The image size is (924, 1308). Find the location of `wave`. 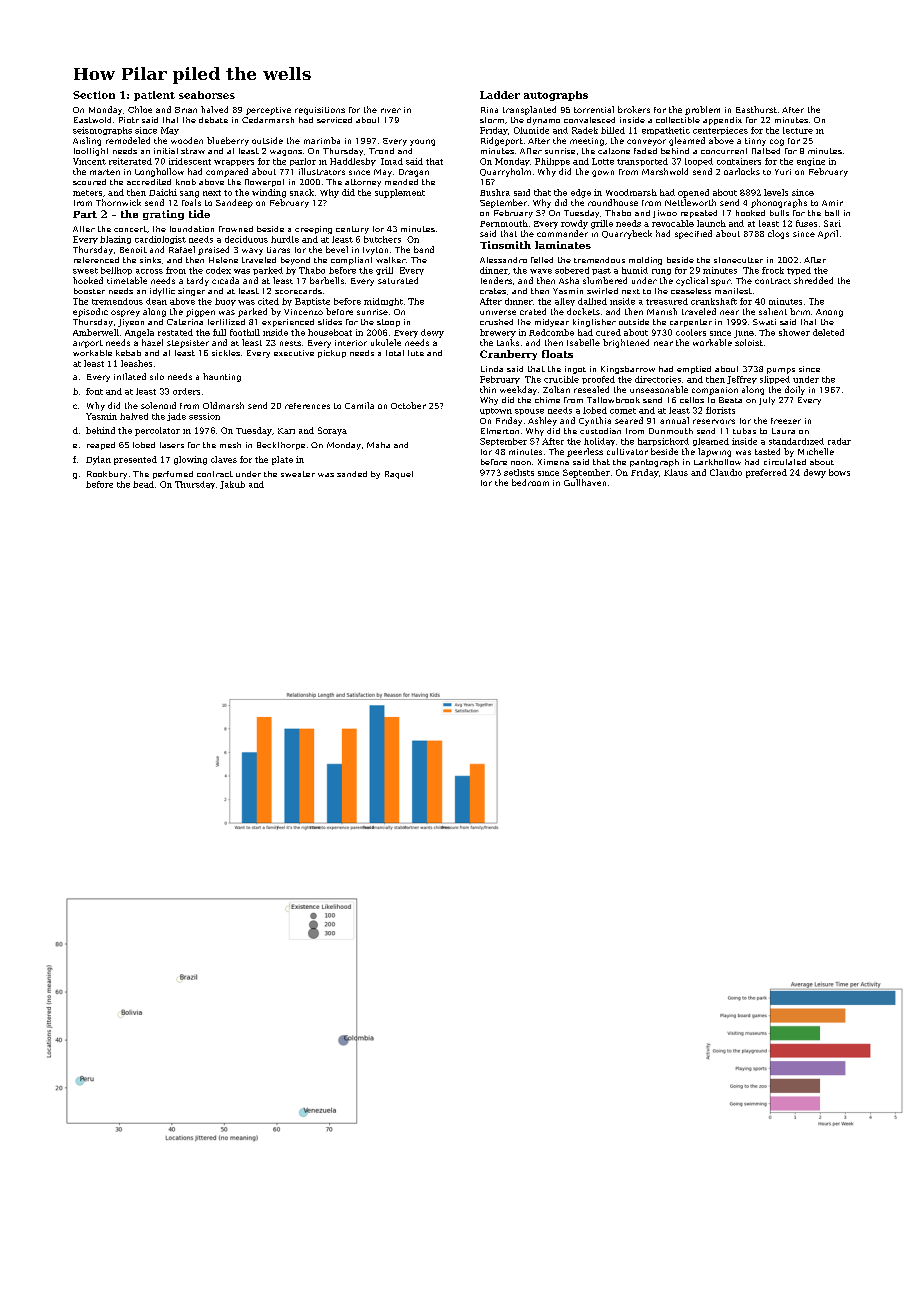

wave is located at coordinates (541, 271).
